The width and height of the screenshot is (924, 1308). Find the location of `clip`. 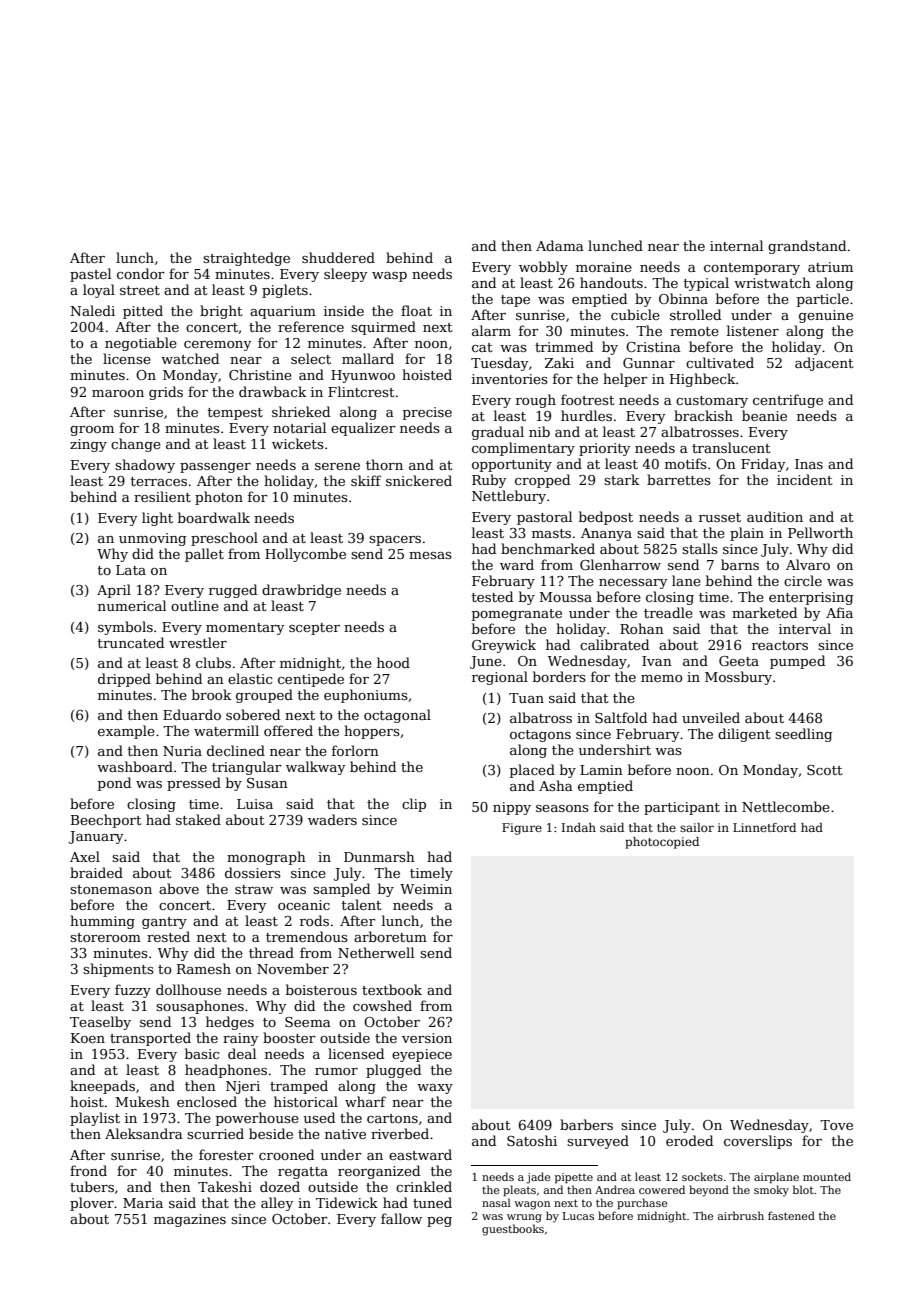

clip is located at coordinates (414, 805).
